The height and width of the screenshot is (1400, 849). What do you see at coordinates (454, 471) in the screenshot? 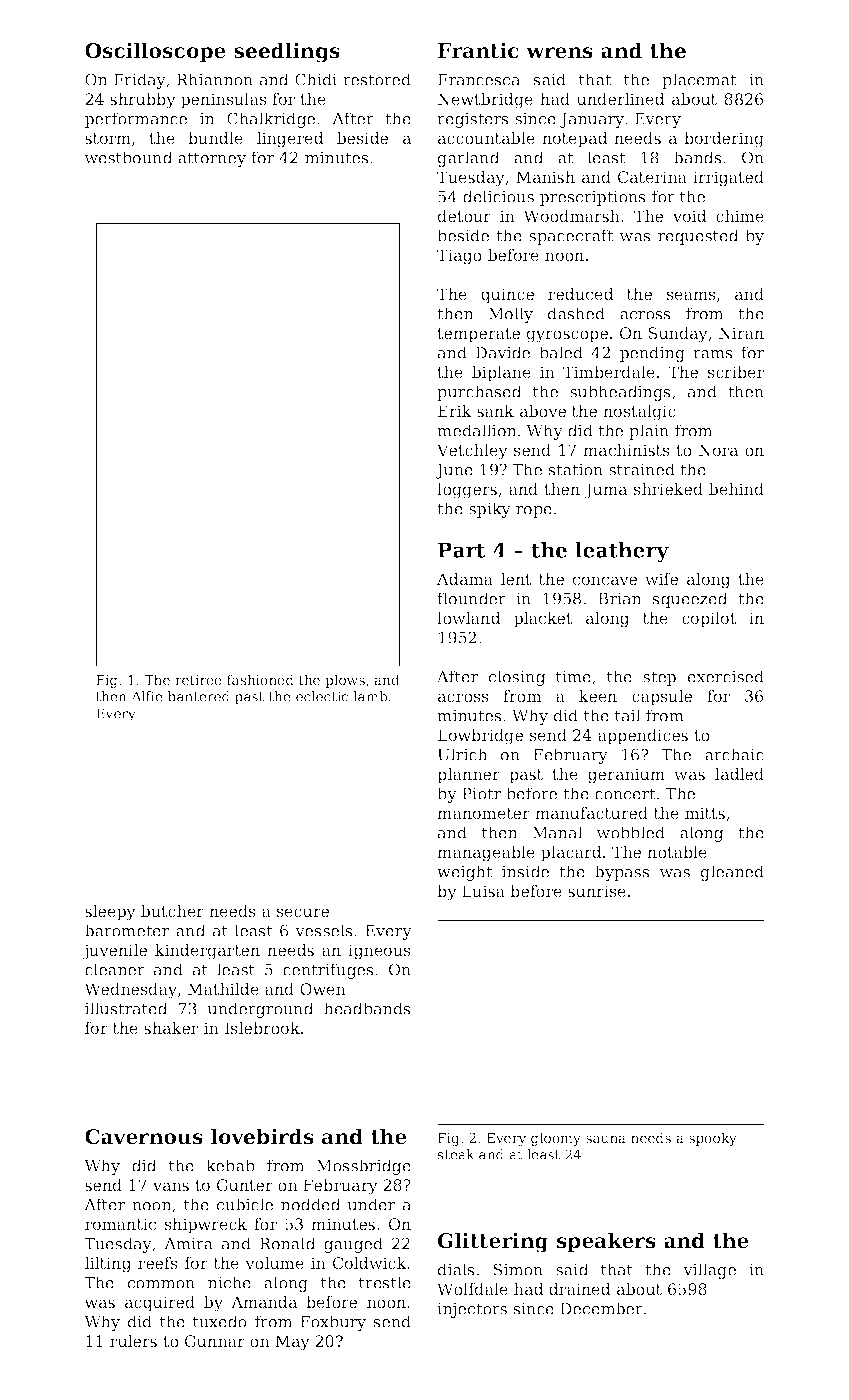
I see `June` at bounding box center [454, 471].
